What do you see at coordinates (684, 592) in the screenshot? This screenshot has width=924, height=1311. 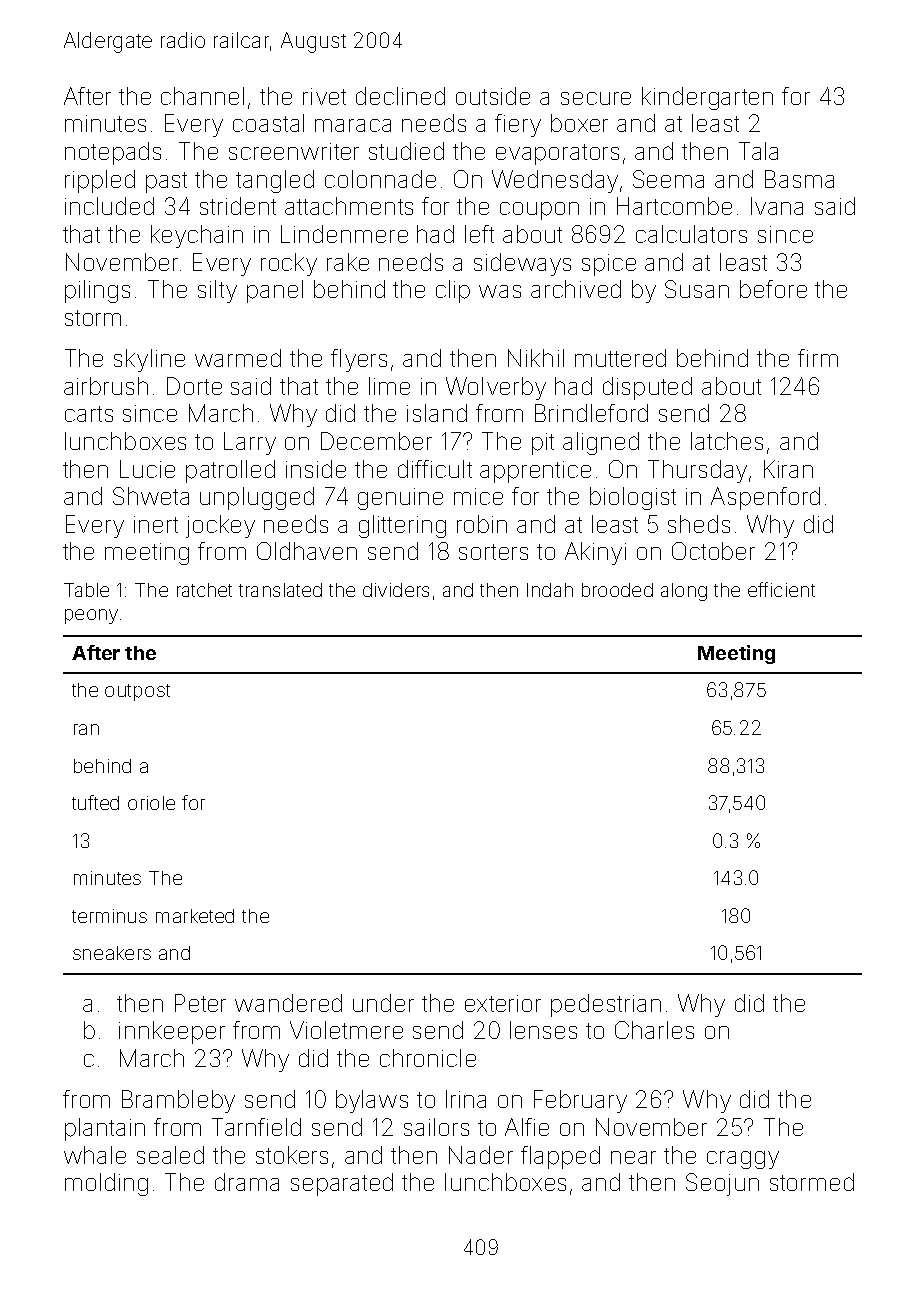 I see `along` at bounding box center [684, 592].
